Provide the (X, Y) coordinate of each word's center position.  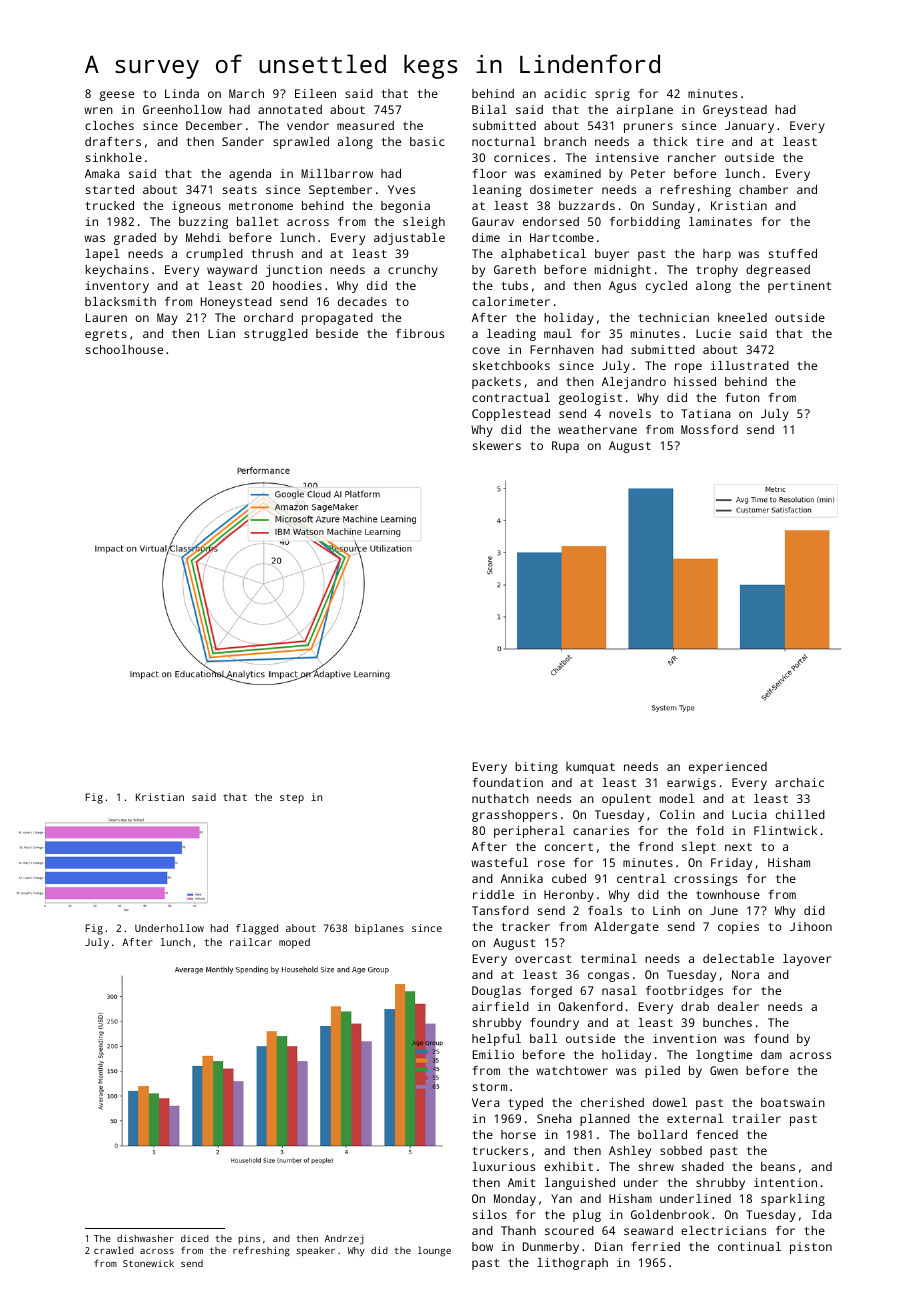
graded (135, 239)
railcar (251, 942)
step (292, 799)
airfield (500, 1006)
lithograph (572, 1264)
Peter (648, 173)
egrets (106, 335)
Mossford (709, 429)
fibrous (420, 333)
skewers (497, 445)
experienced (728, 768)
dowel (670, 1102)
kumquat (590, 768)
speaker (316, 1251)
